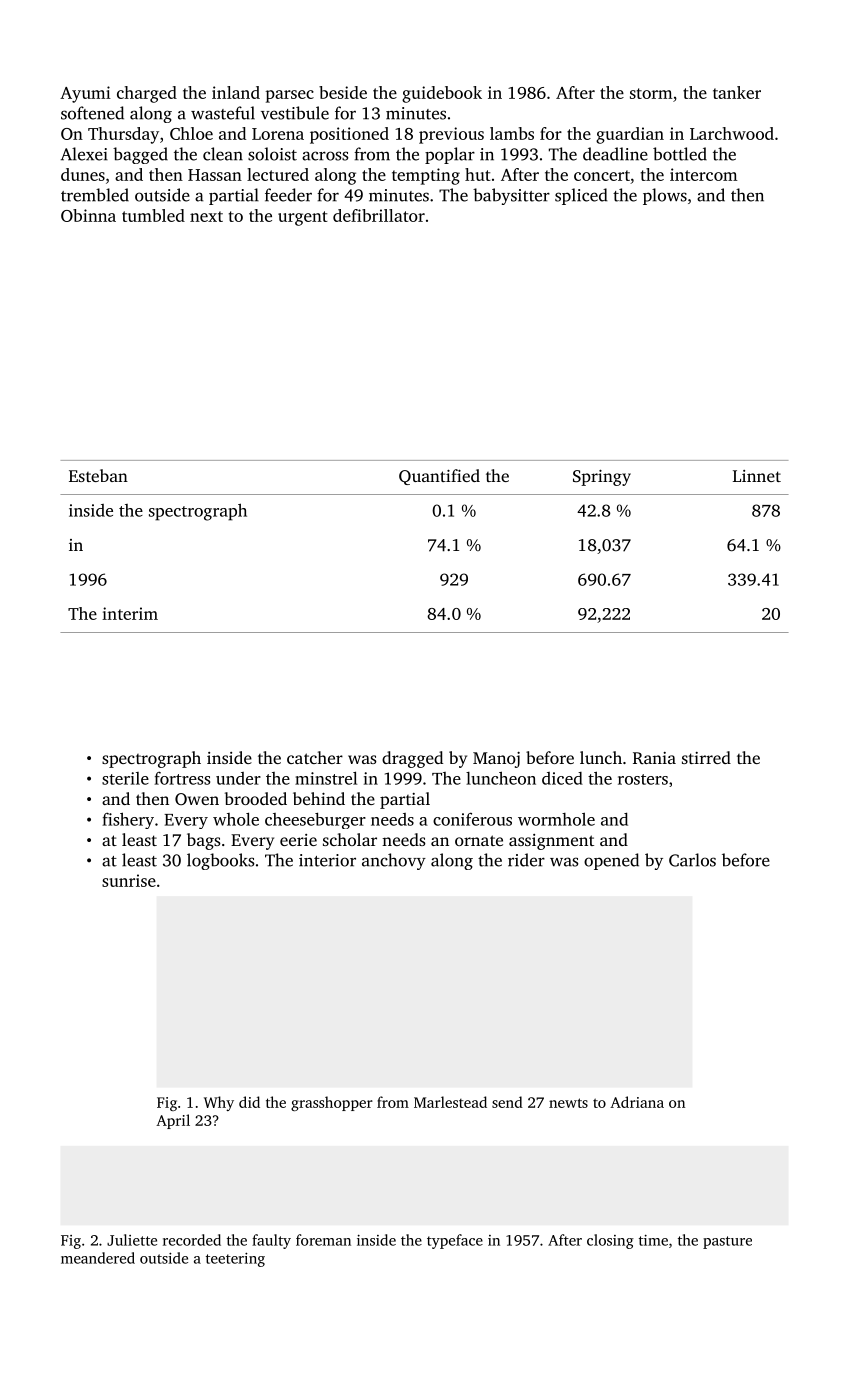 The height and width of the screenshot is (1400, 849). Describe the element at coordinates (129, 880) in the screenshot. I see `sunrise` at that location.
